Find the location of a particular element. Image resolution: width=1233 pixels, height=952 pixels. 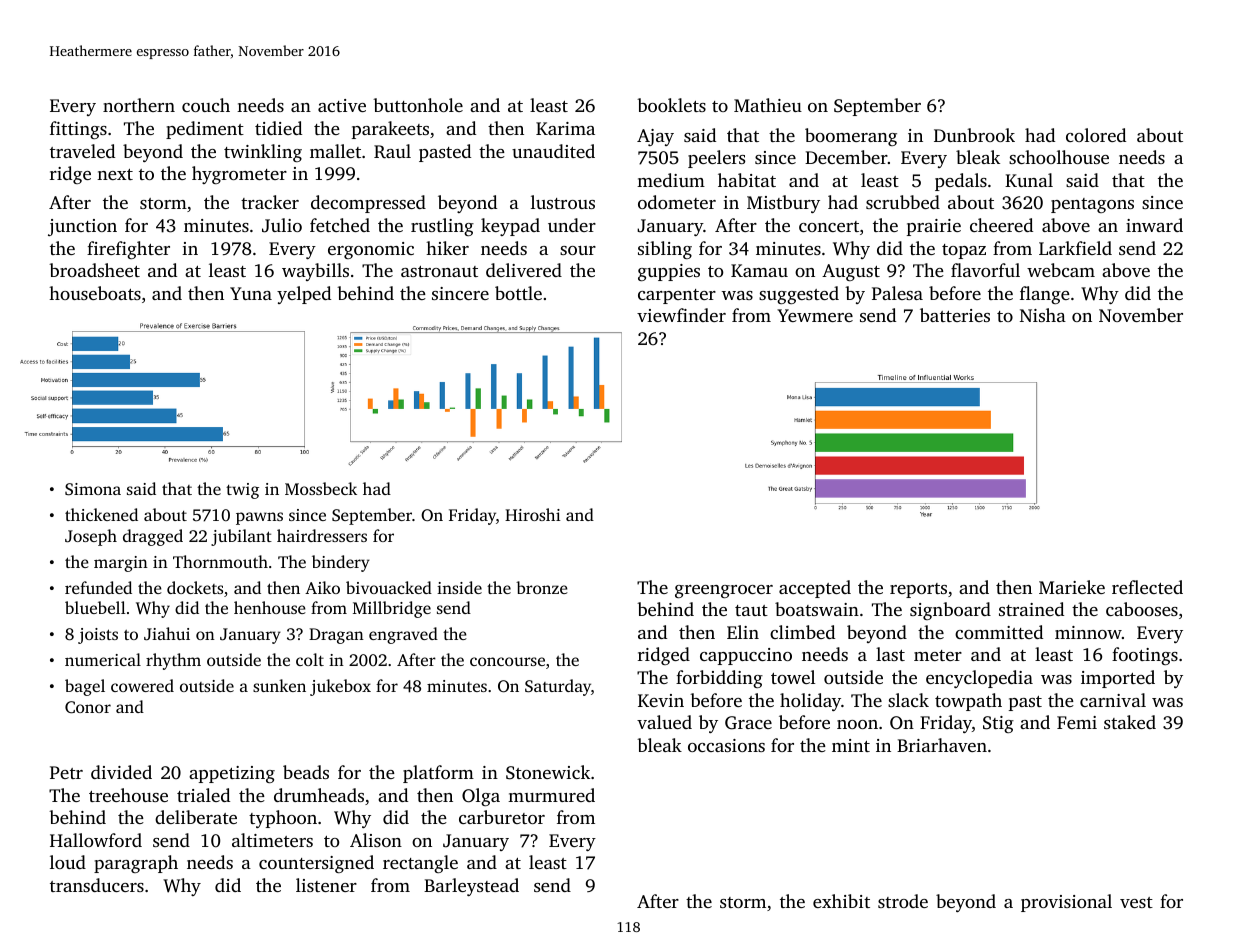

Stonewick is located at coordinates (548, 772).
